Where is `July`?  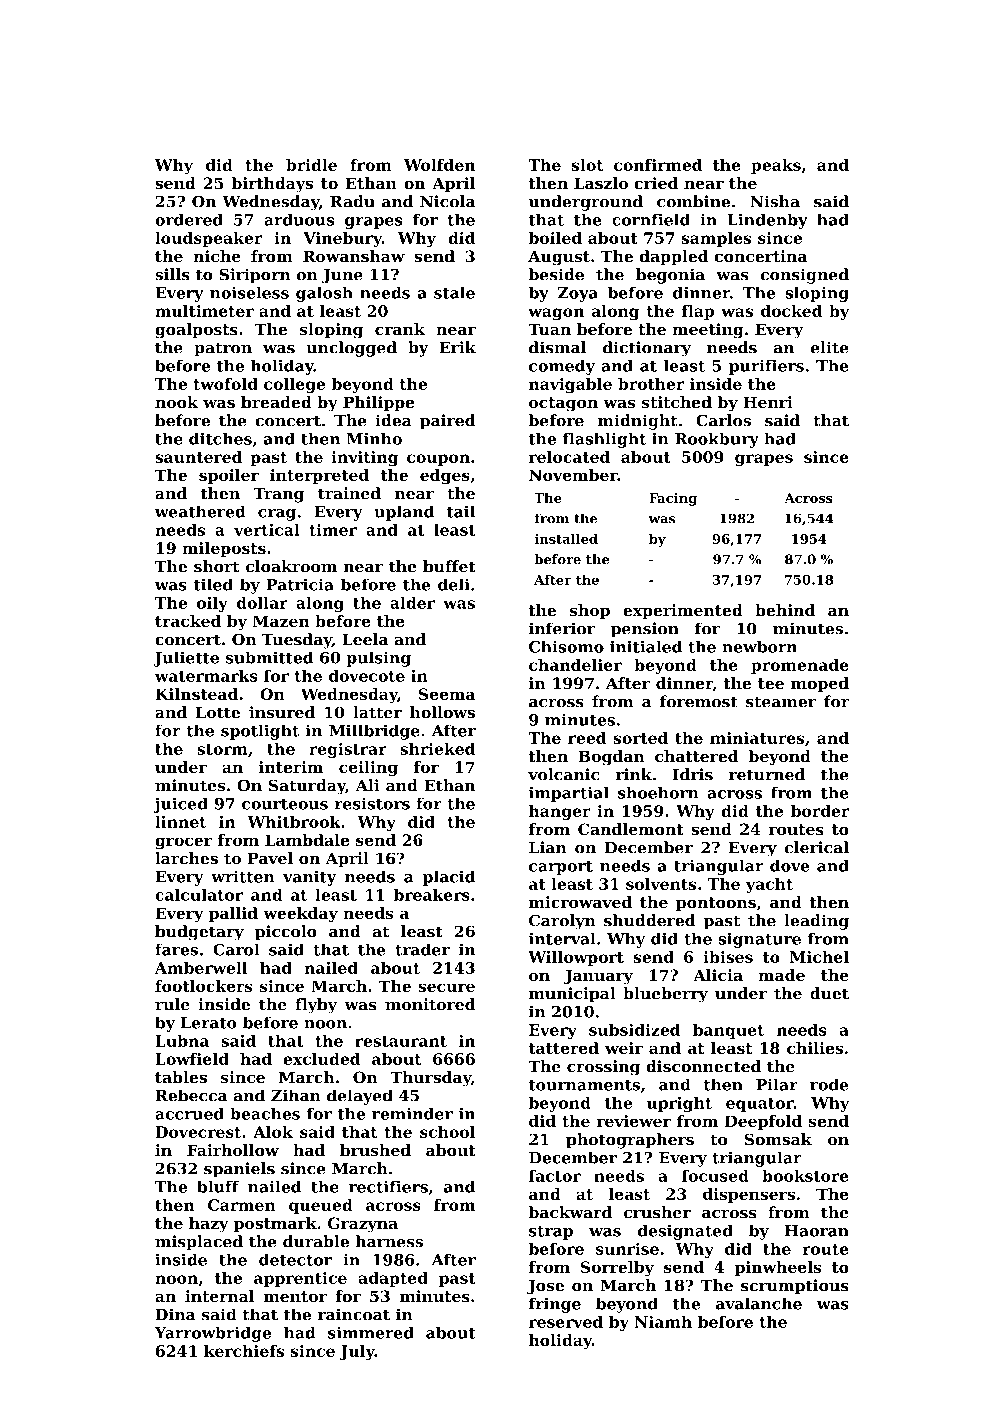 July is located at coordinates (357, 1352).
